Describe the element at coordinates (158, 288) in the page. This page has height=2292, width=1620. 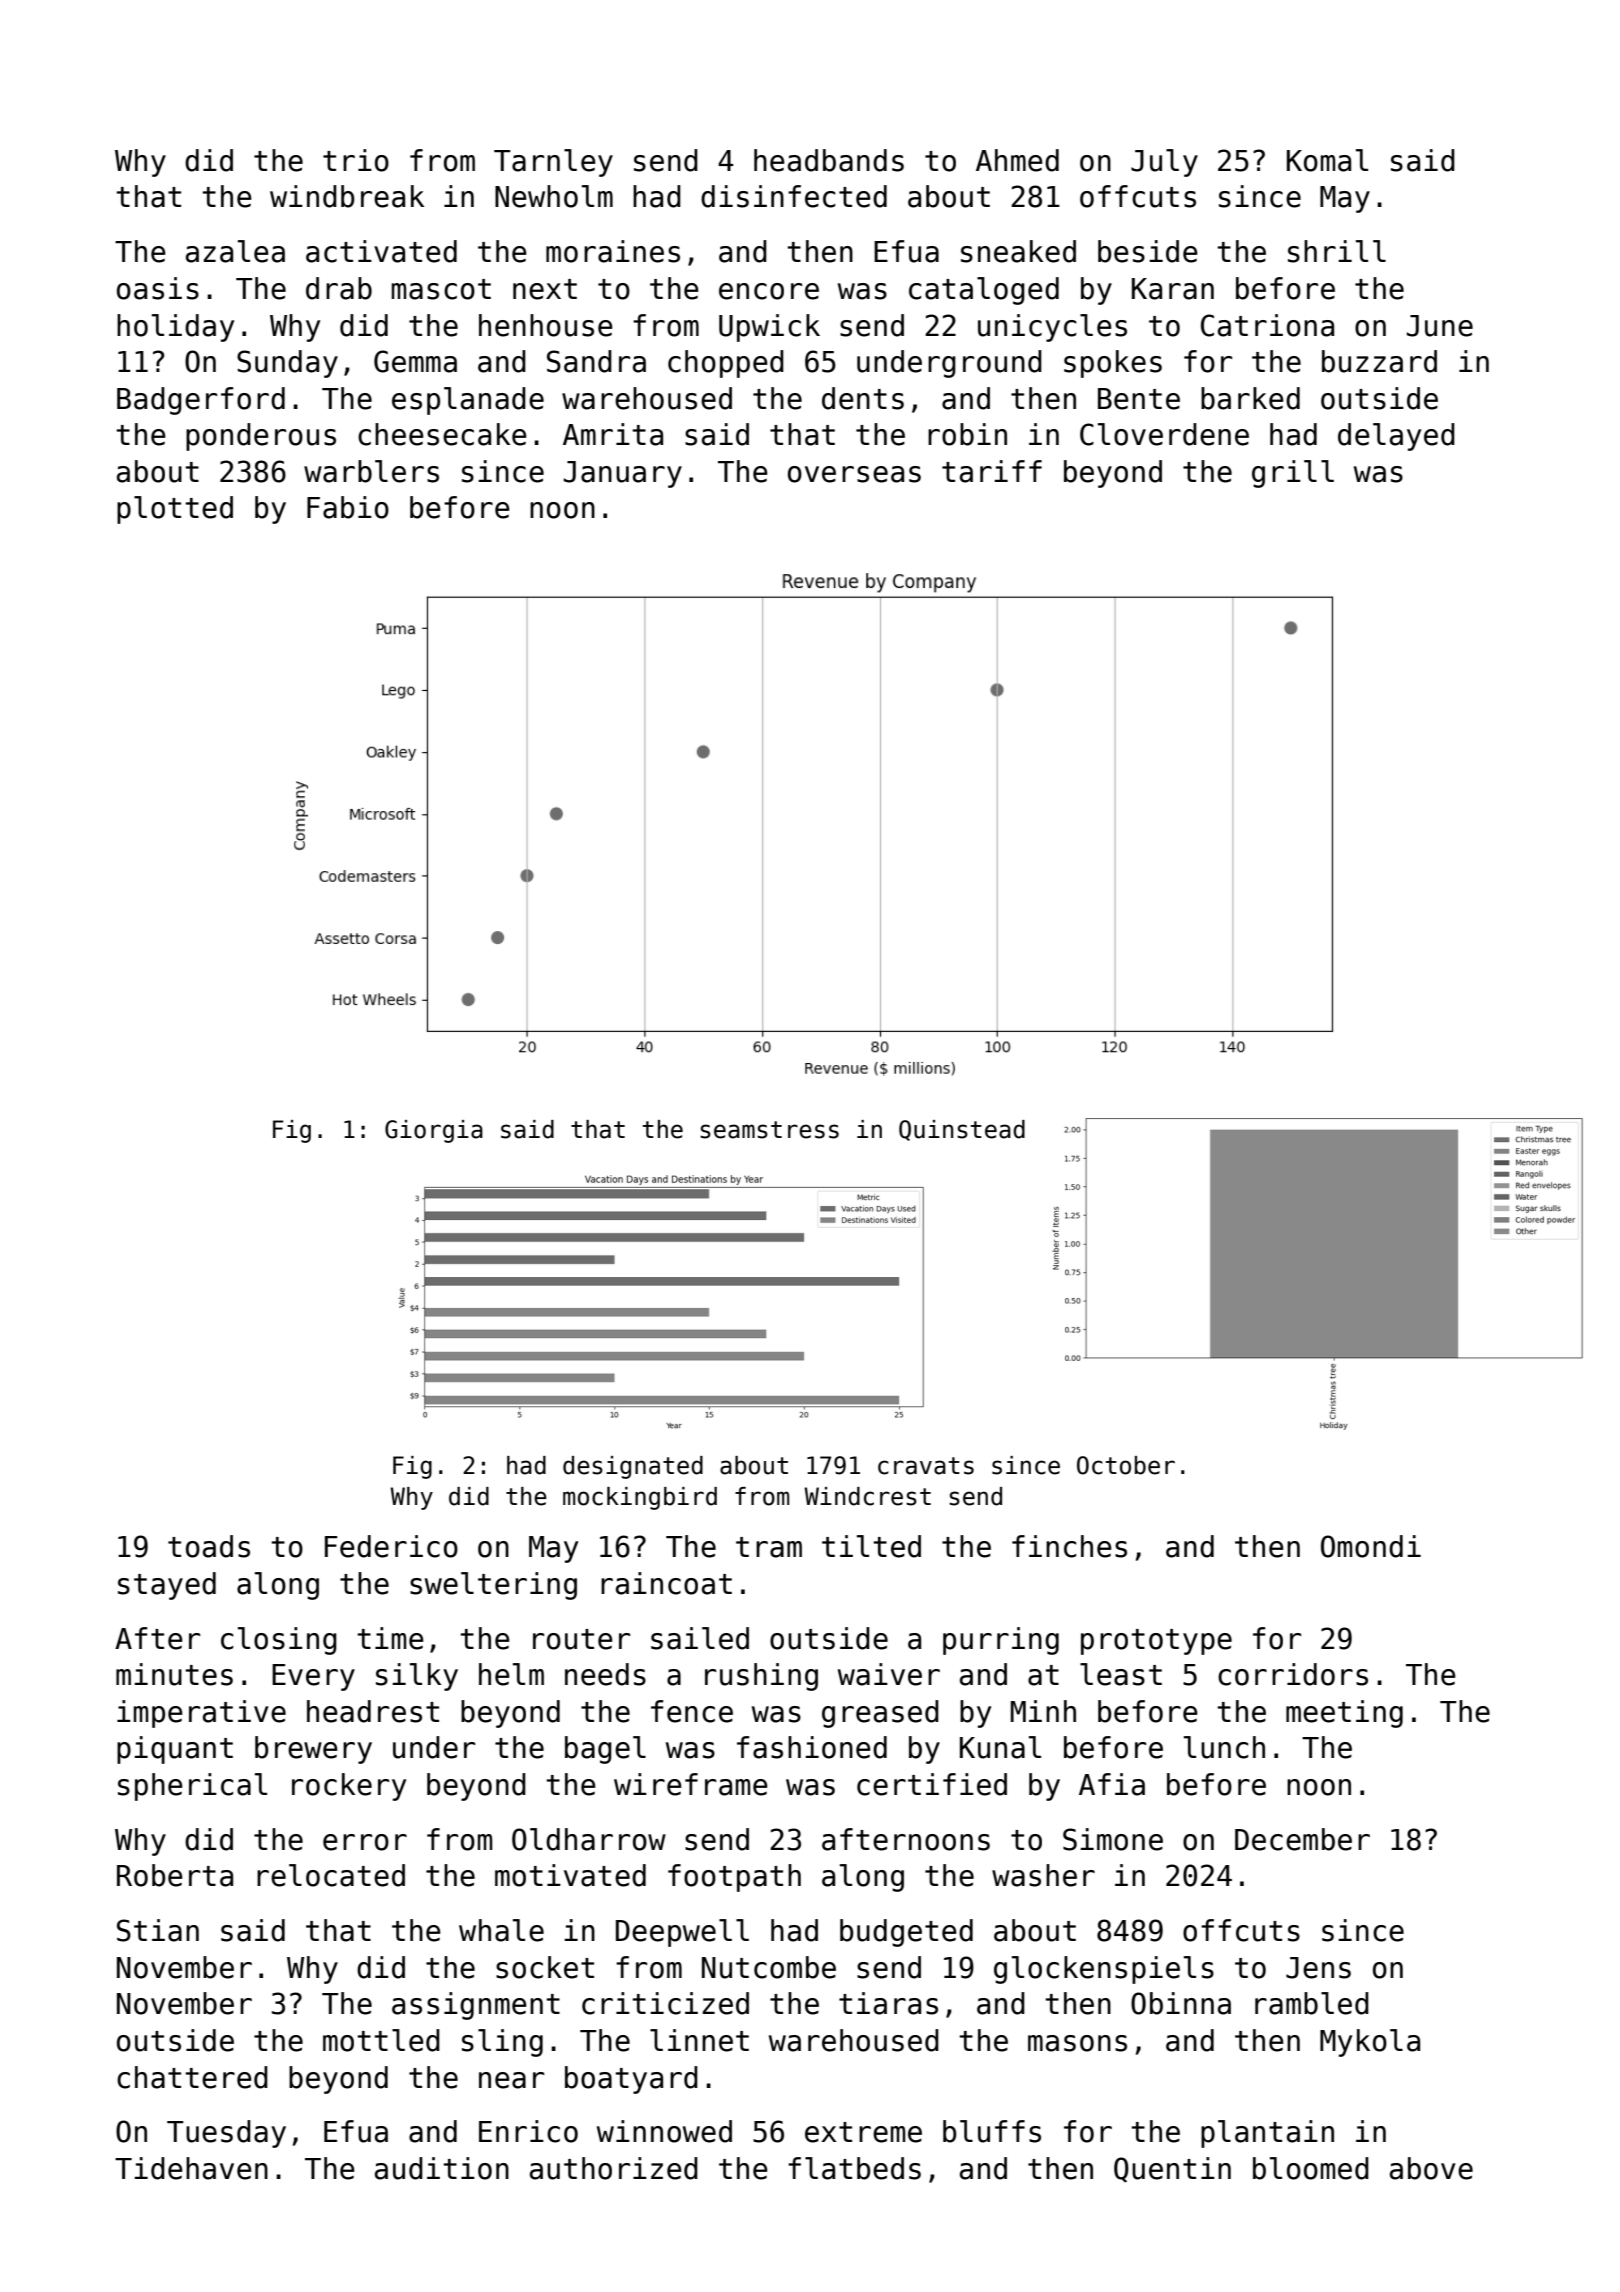
I see `oasis` at that location.
